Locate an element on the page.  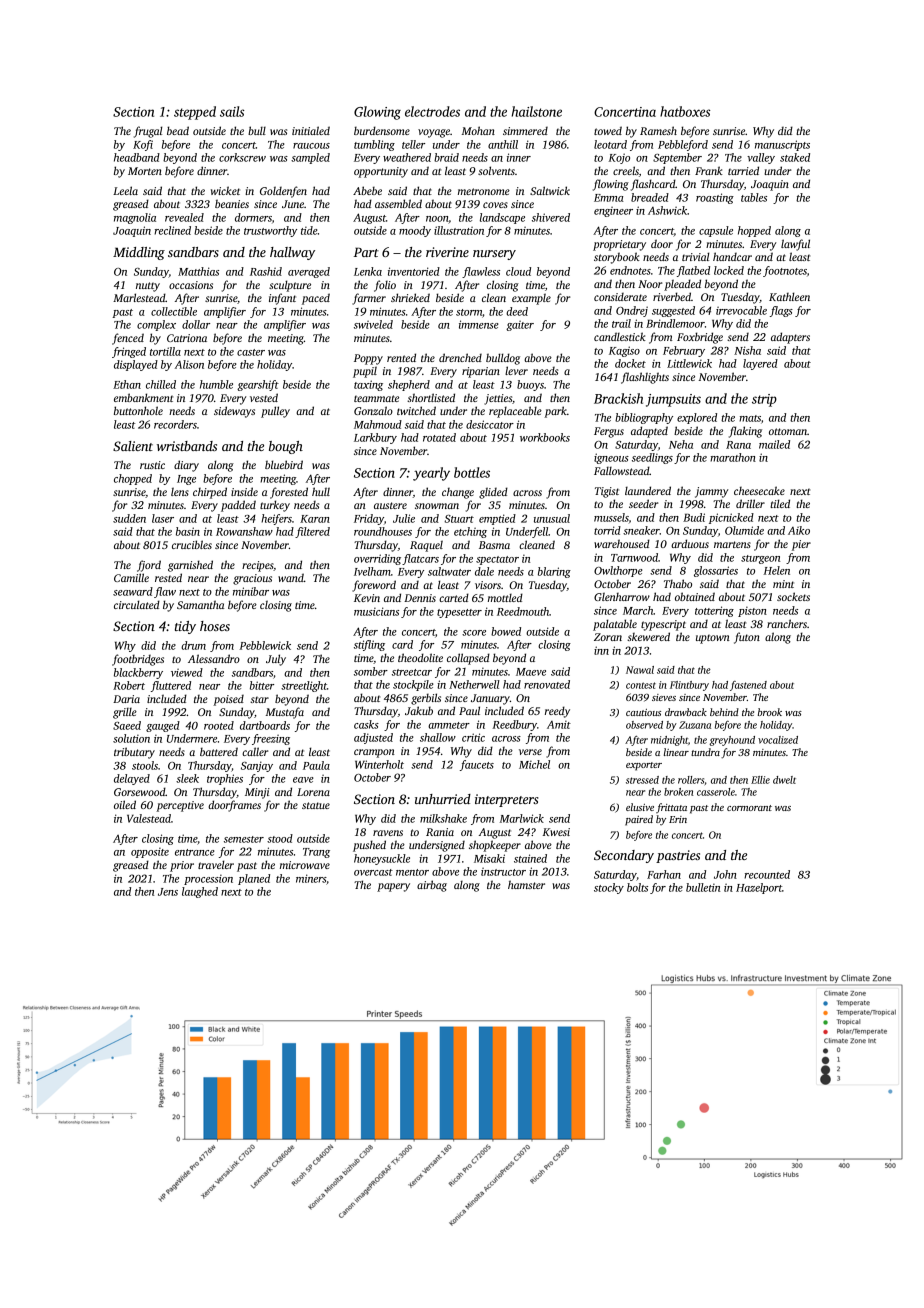
corkscrew is located at coordinates (242, 157).
